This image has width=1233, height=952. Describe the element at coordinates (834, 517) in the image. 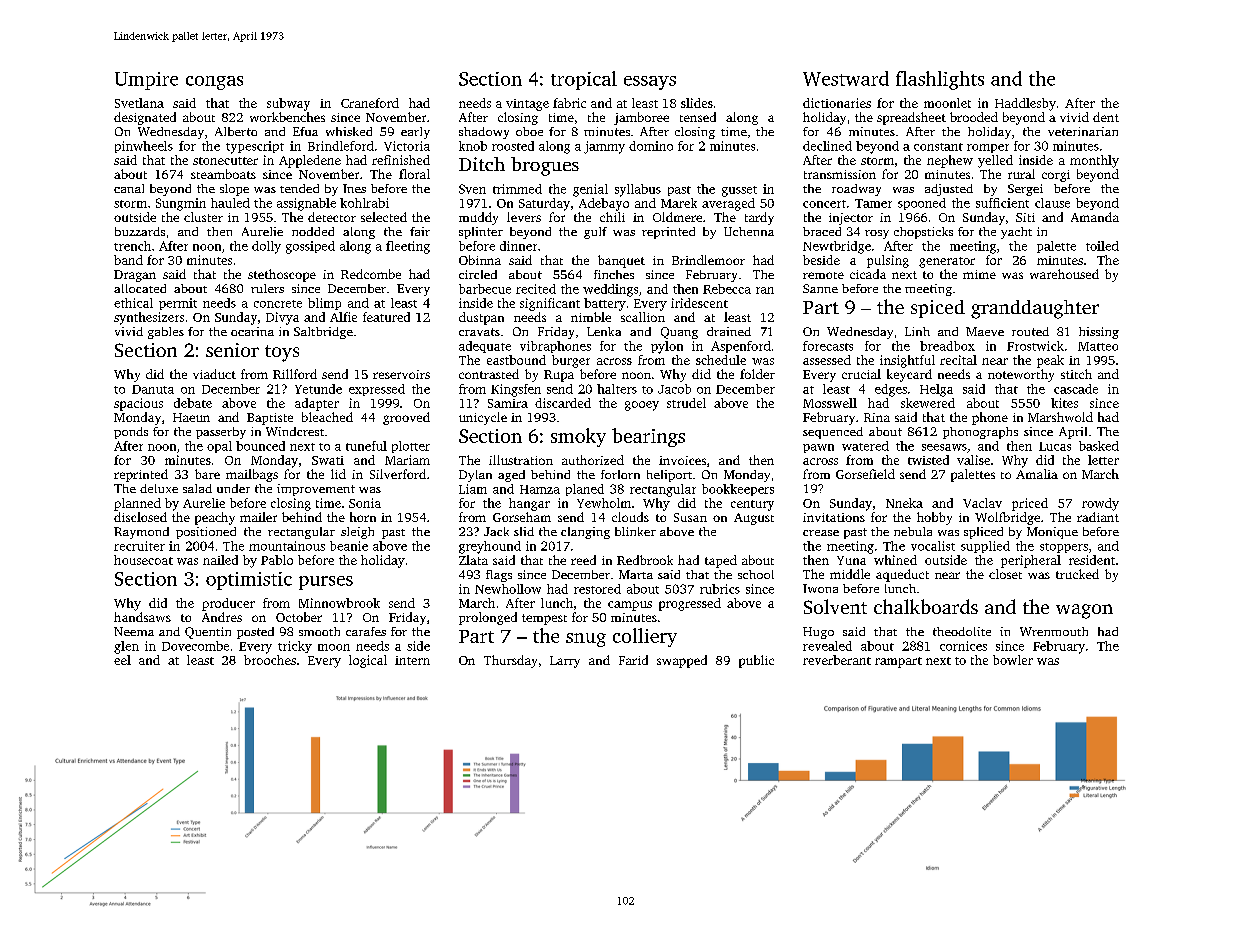

I see `invitations` at that location.
